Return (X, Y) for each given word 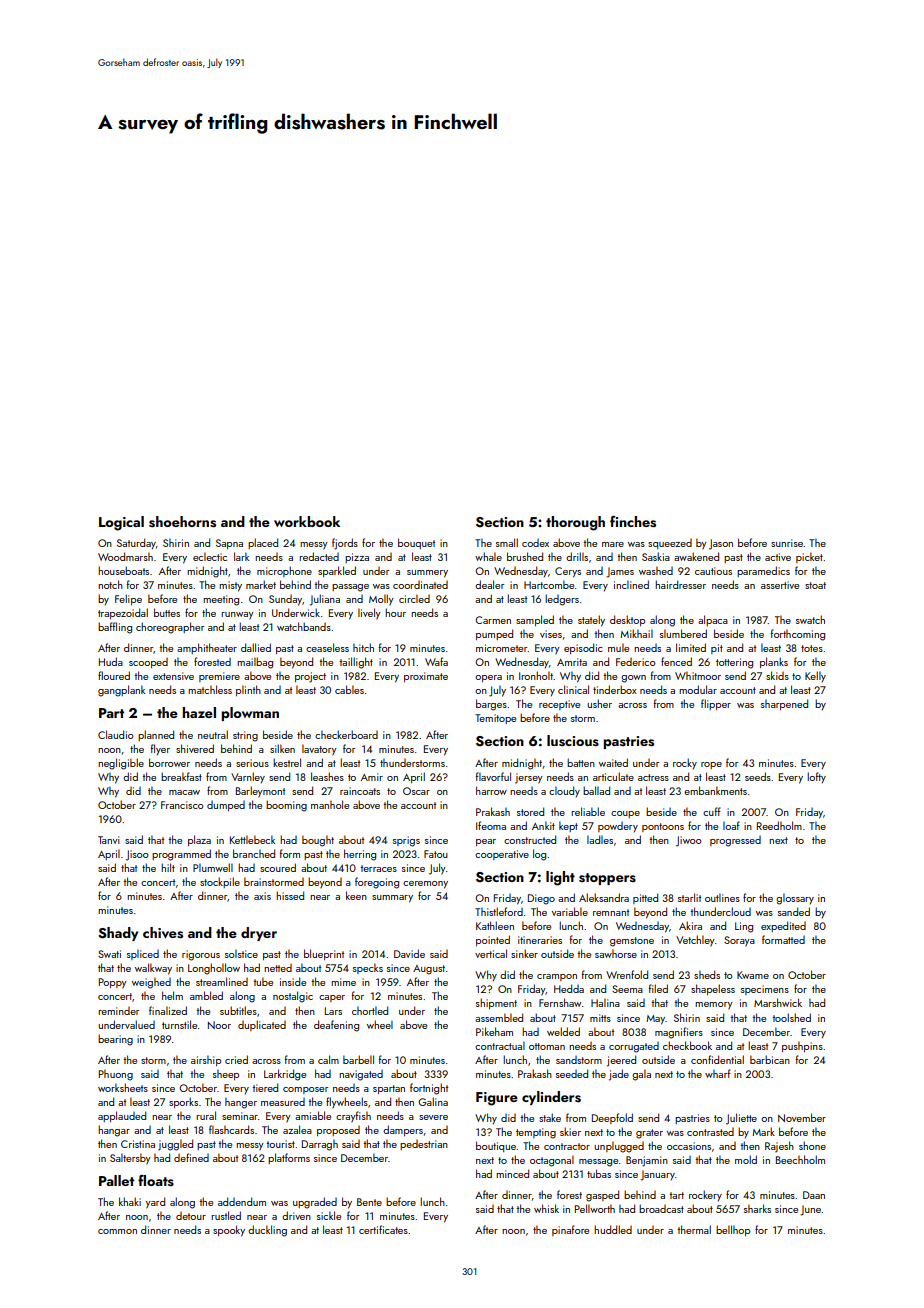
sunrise (787, 543)
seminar (240, 1116)
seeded (572, 1073)
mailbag (255, 663)
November (802, 1117)
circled (414, 598)
